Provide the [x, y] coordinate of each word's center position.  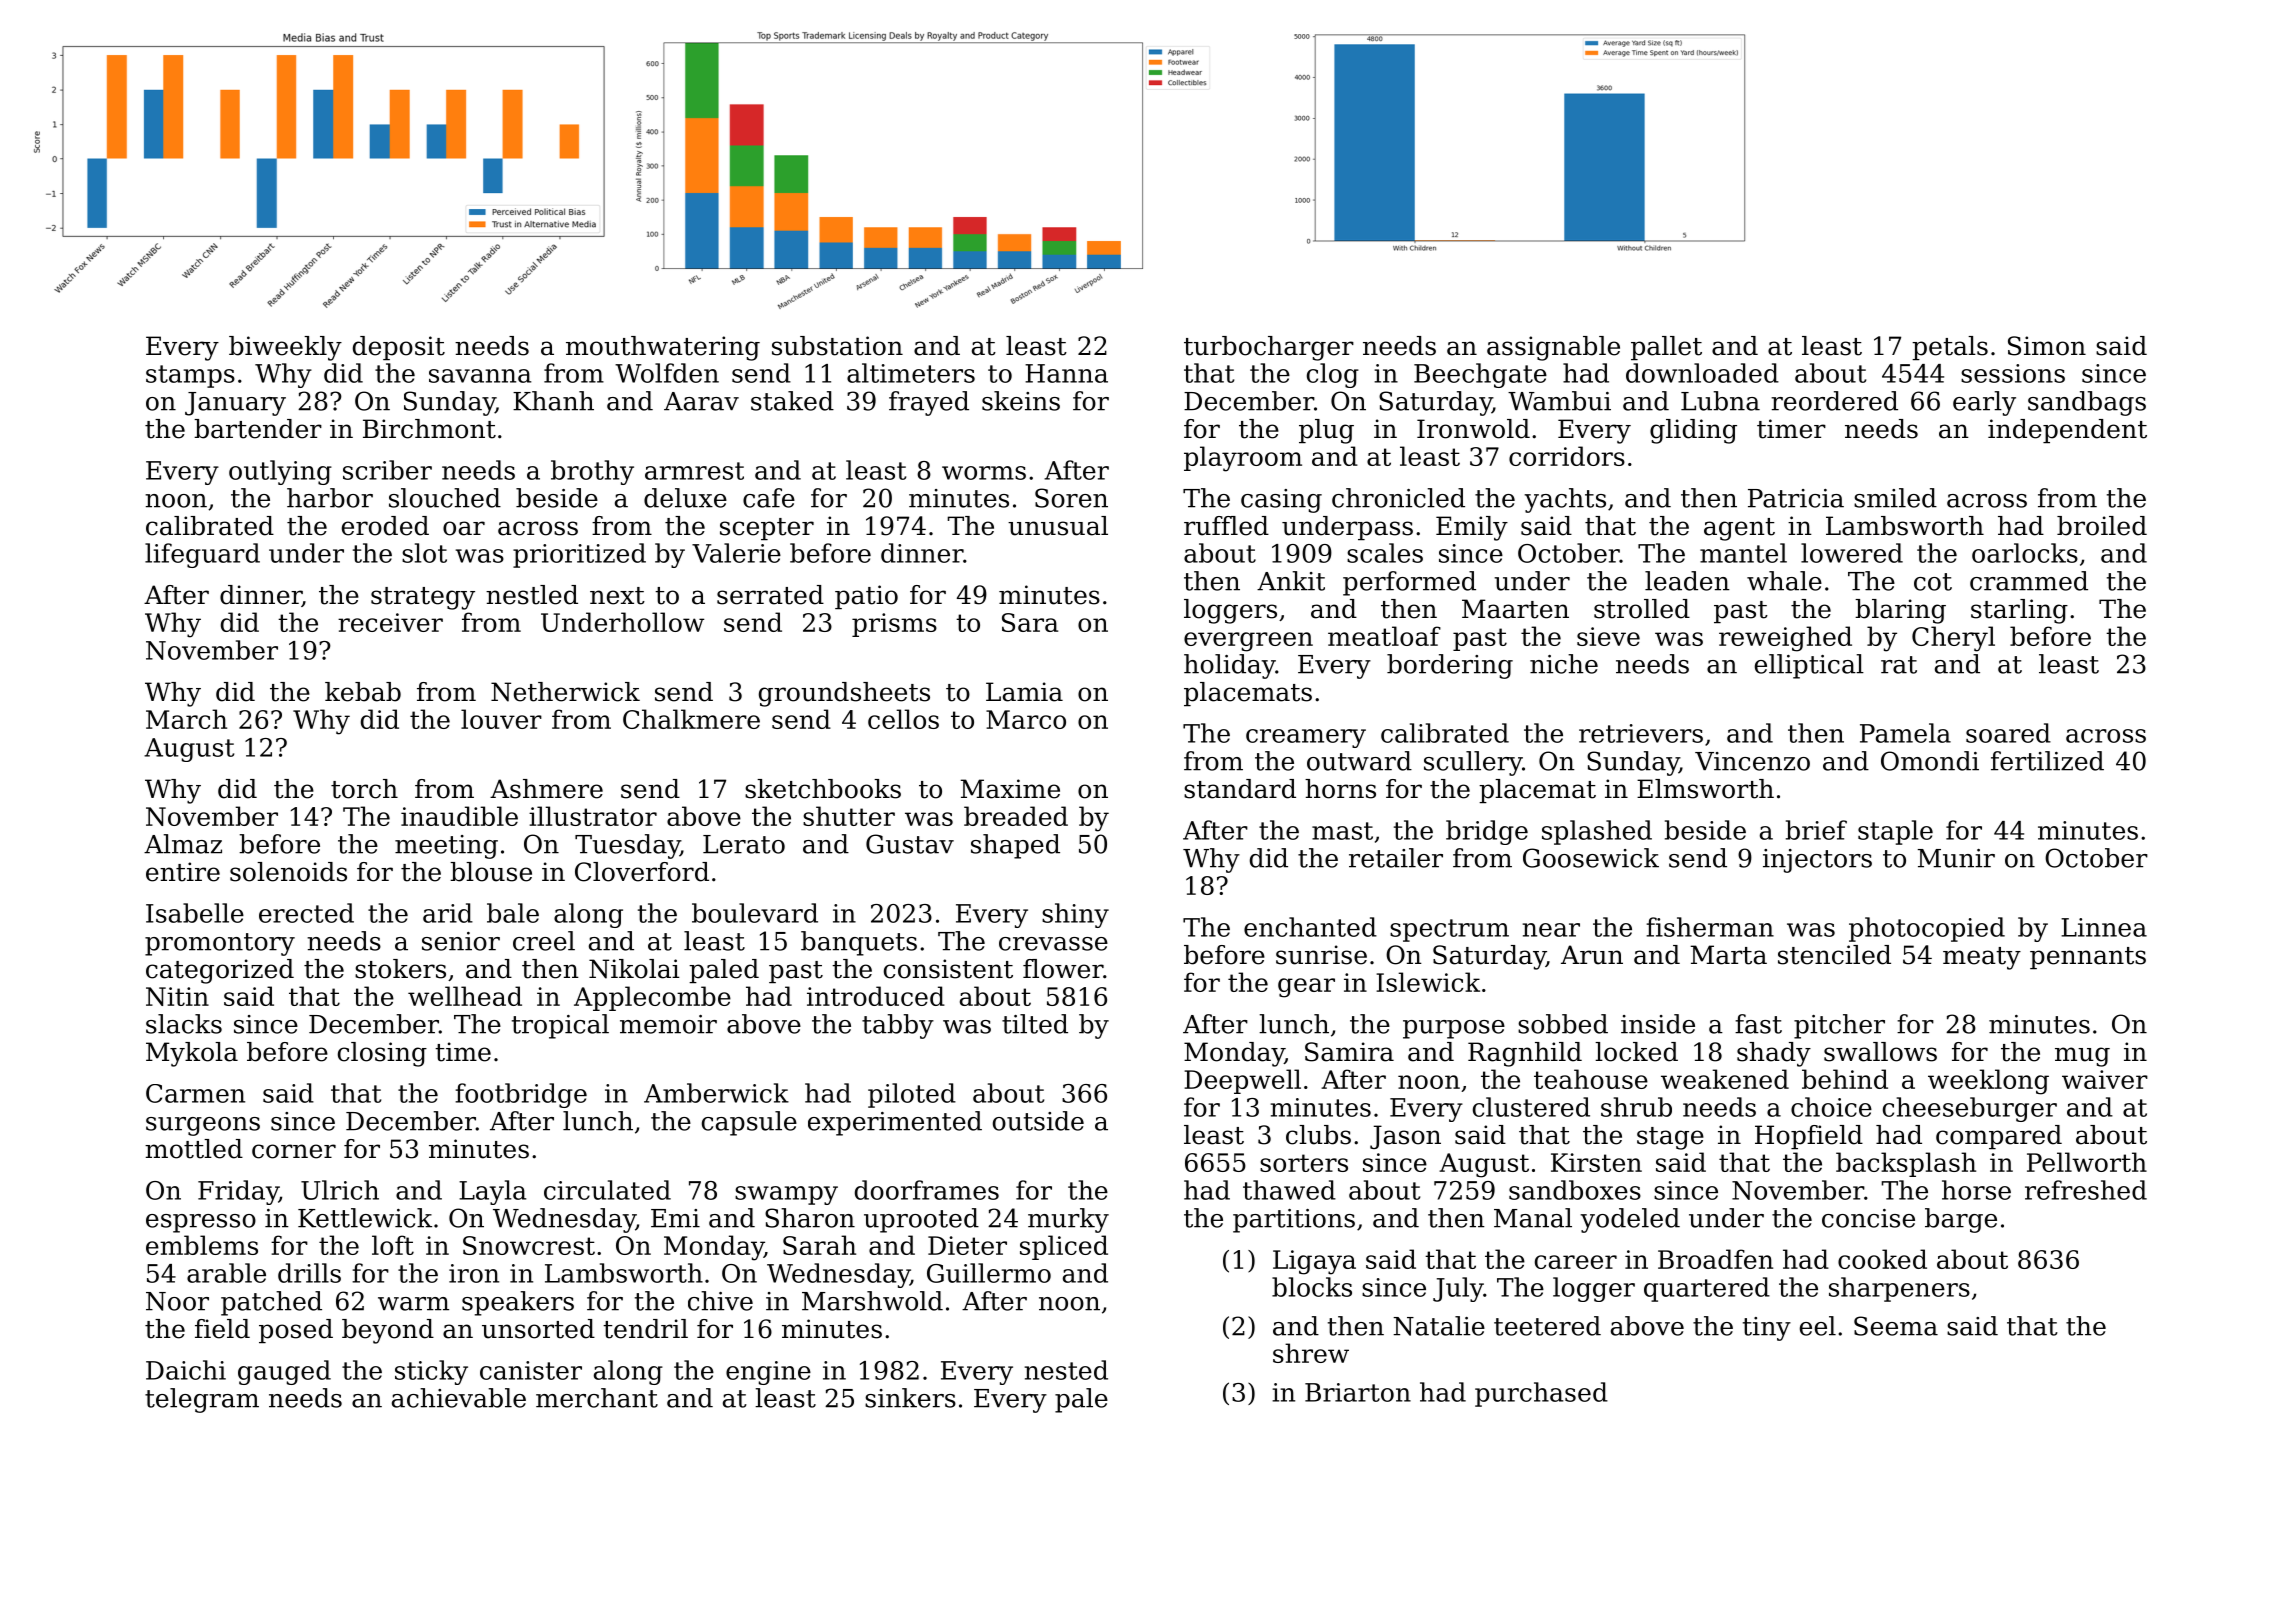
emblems [202, 1245]
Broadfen [1715, 1259]
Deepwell [1242, 1081]
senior [461, 941]
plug [1326, 431]
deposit [399, 348]
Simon [2047, 346]
